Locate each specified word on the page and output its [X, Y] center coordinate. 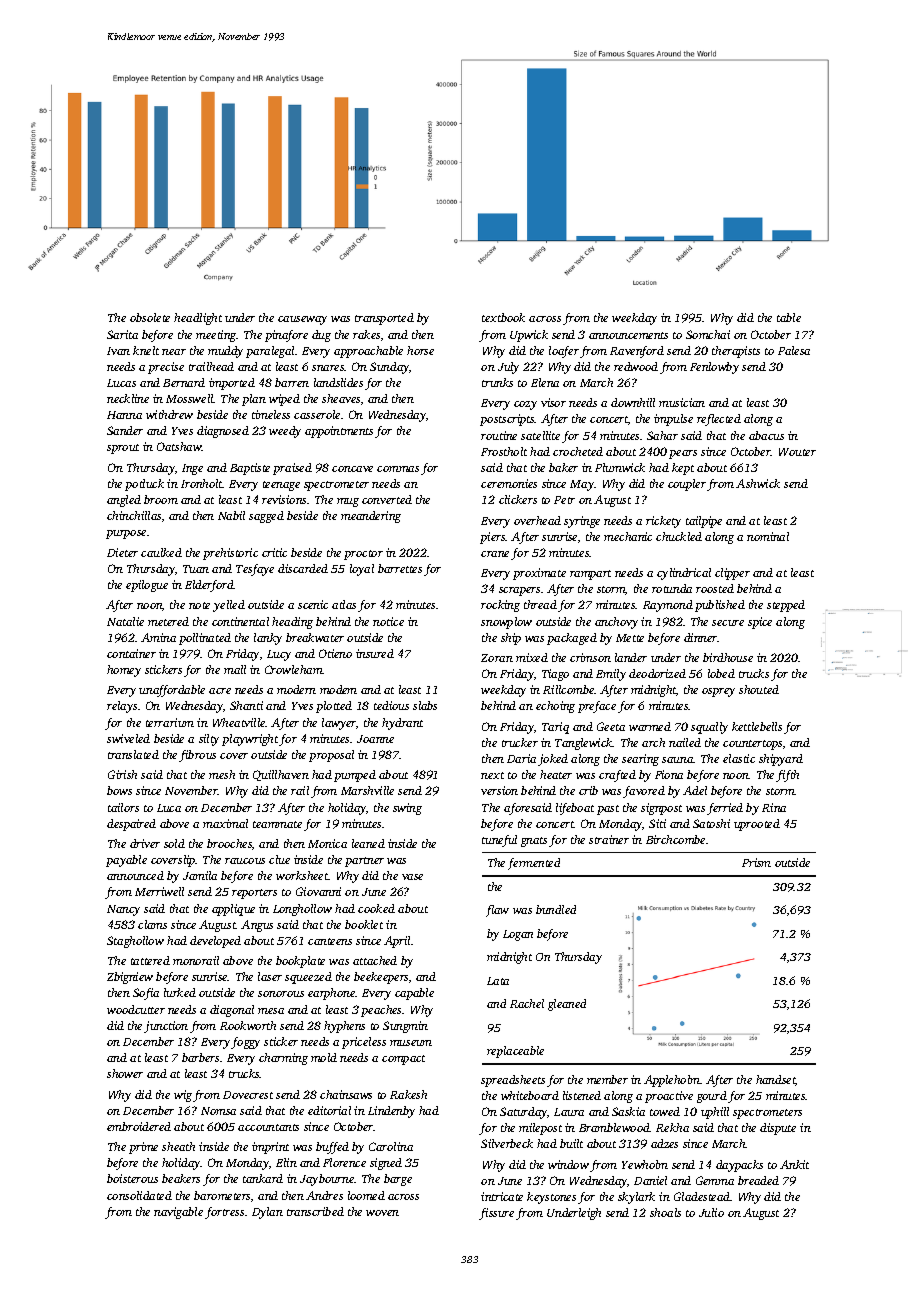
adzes [664, 1143]
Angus [257, 926]
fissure [496, 1214]
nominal [768, 536]
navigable [178, 1213]
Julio [711, 1212]
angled [124, 501]
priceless [364, 1043]
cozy [525, 405]
